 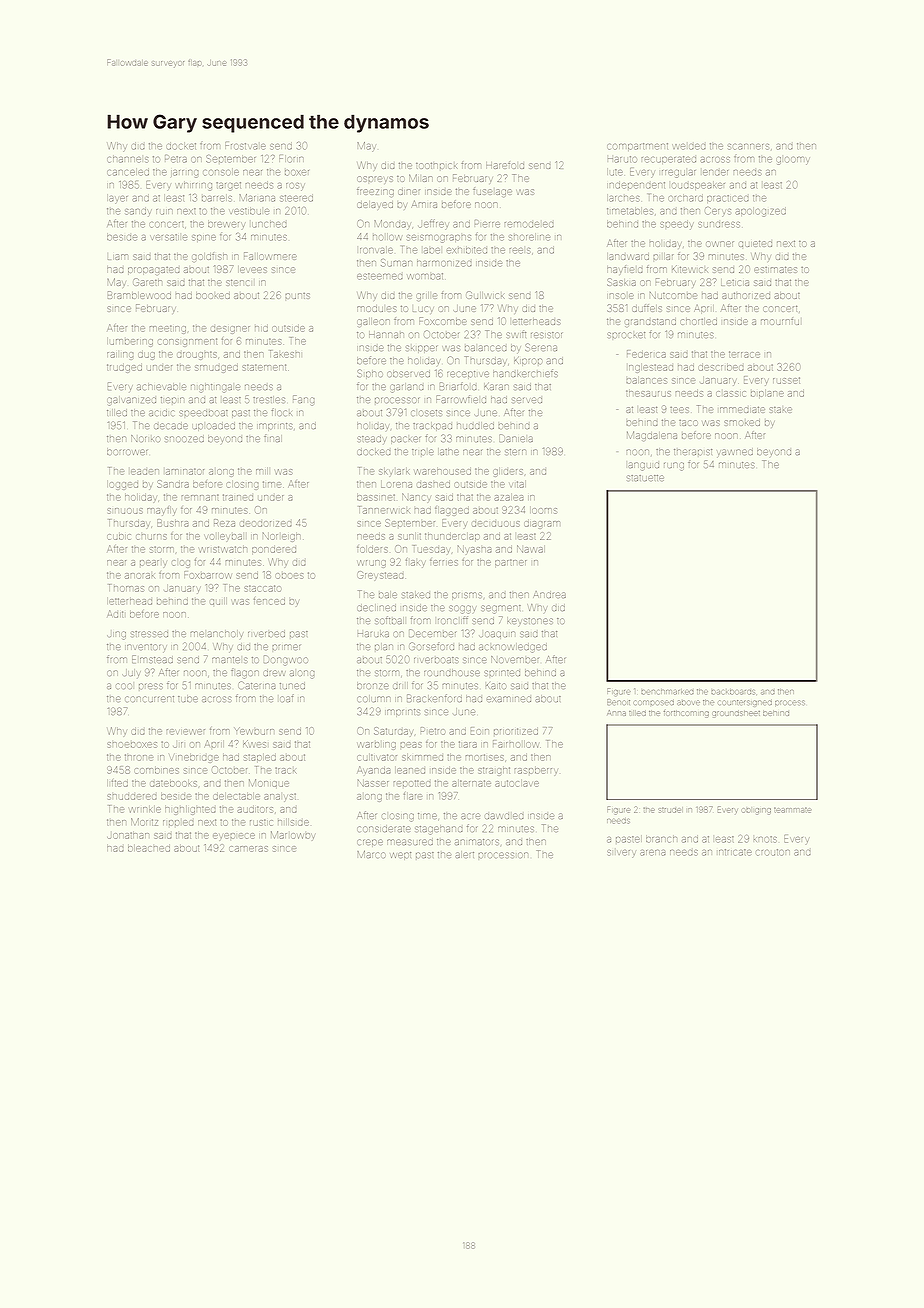 I want to click on scanners, so click(x=748, y=147).
